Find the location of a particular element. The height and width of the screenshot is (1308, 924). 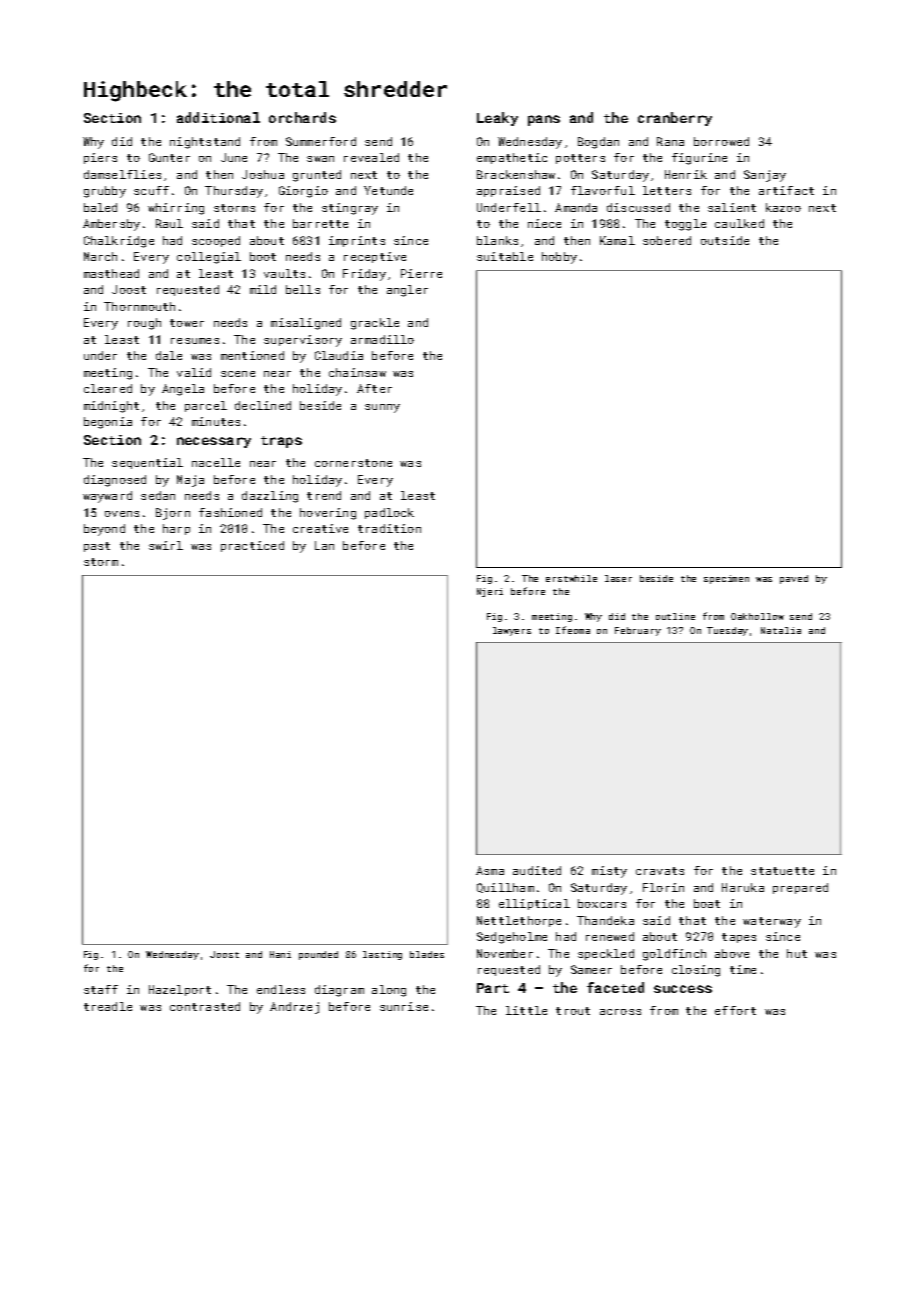

cranberry is located at coordinates (675, 119).
